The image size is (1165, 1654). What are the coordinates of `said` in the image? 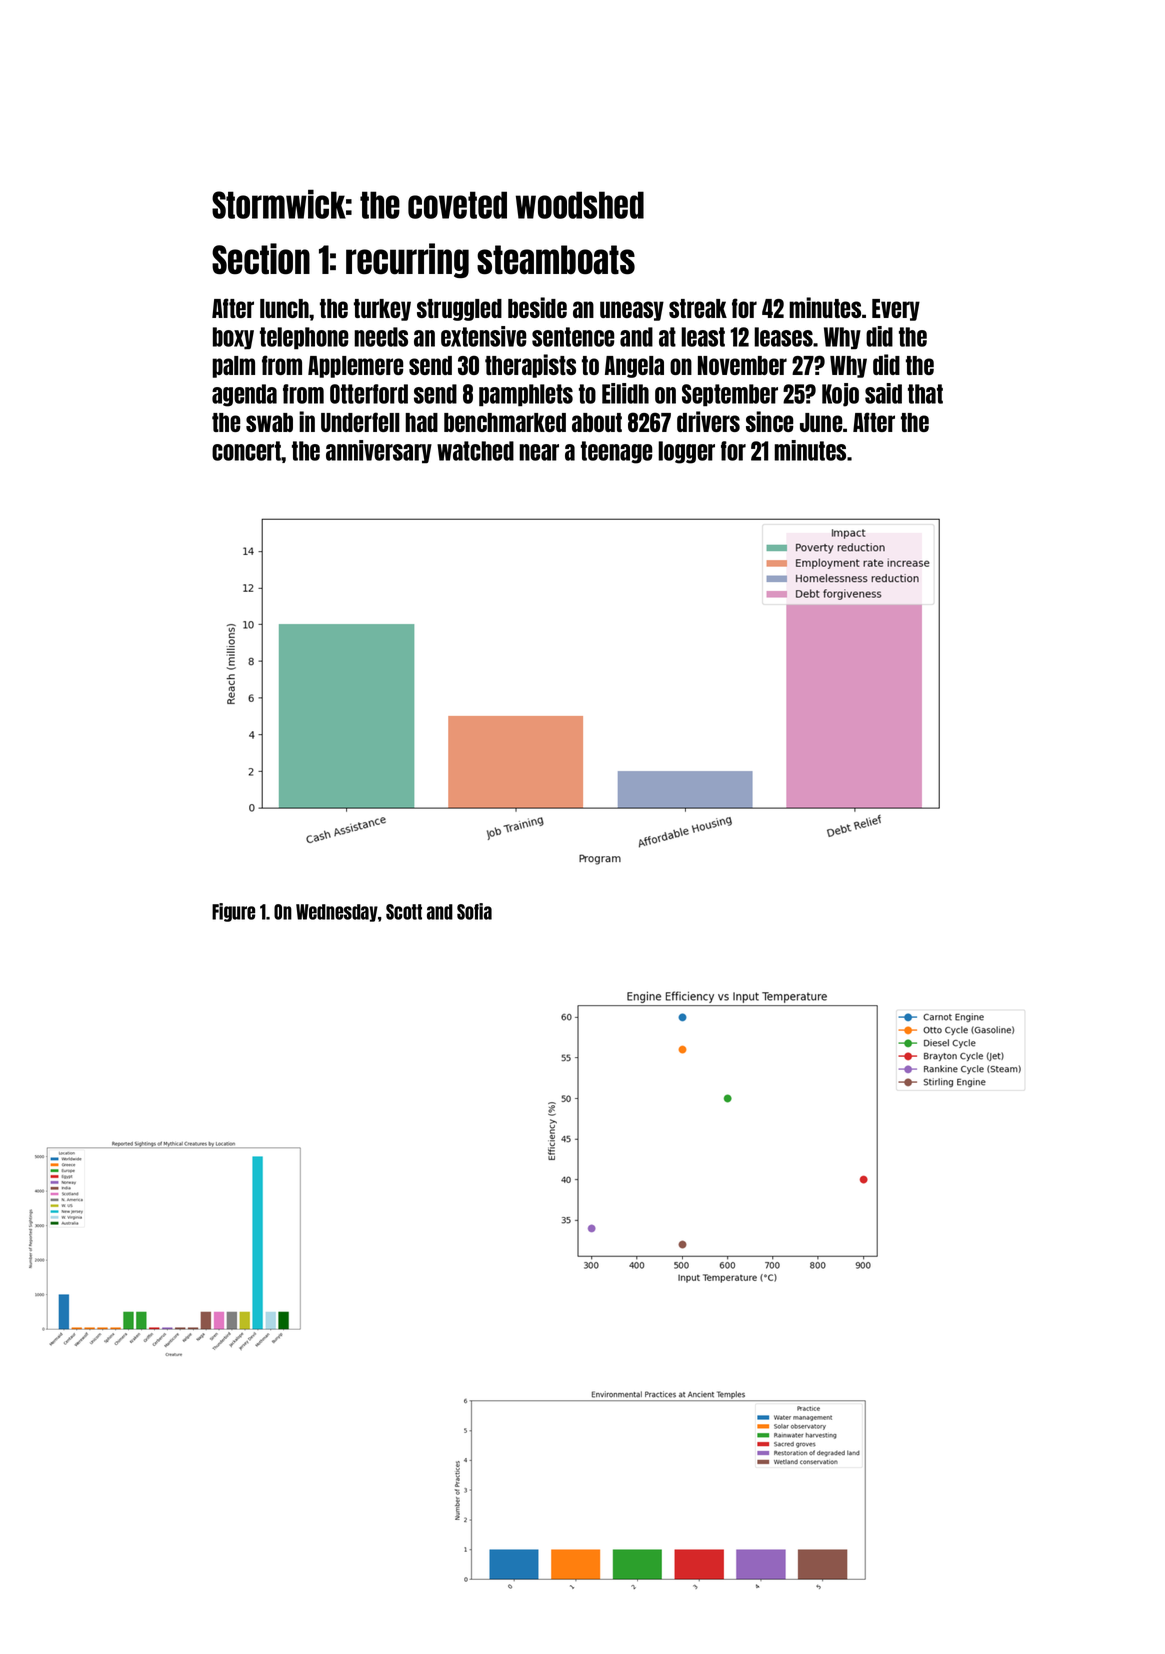 It's located at (883, 393).
